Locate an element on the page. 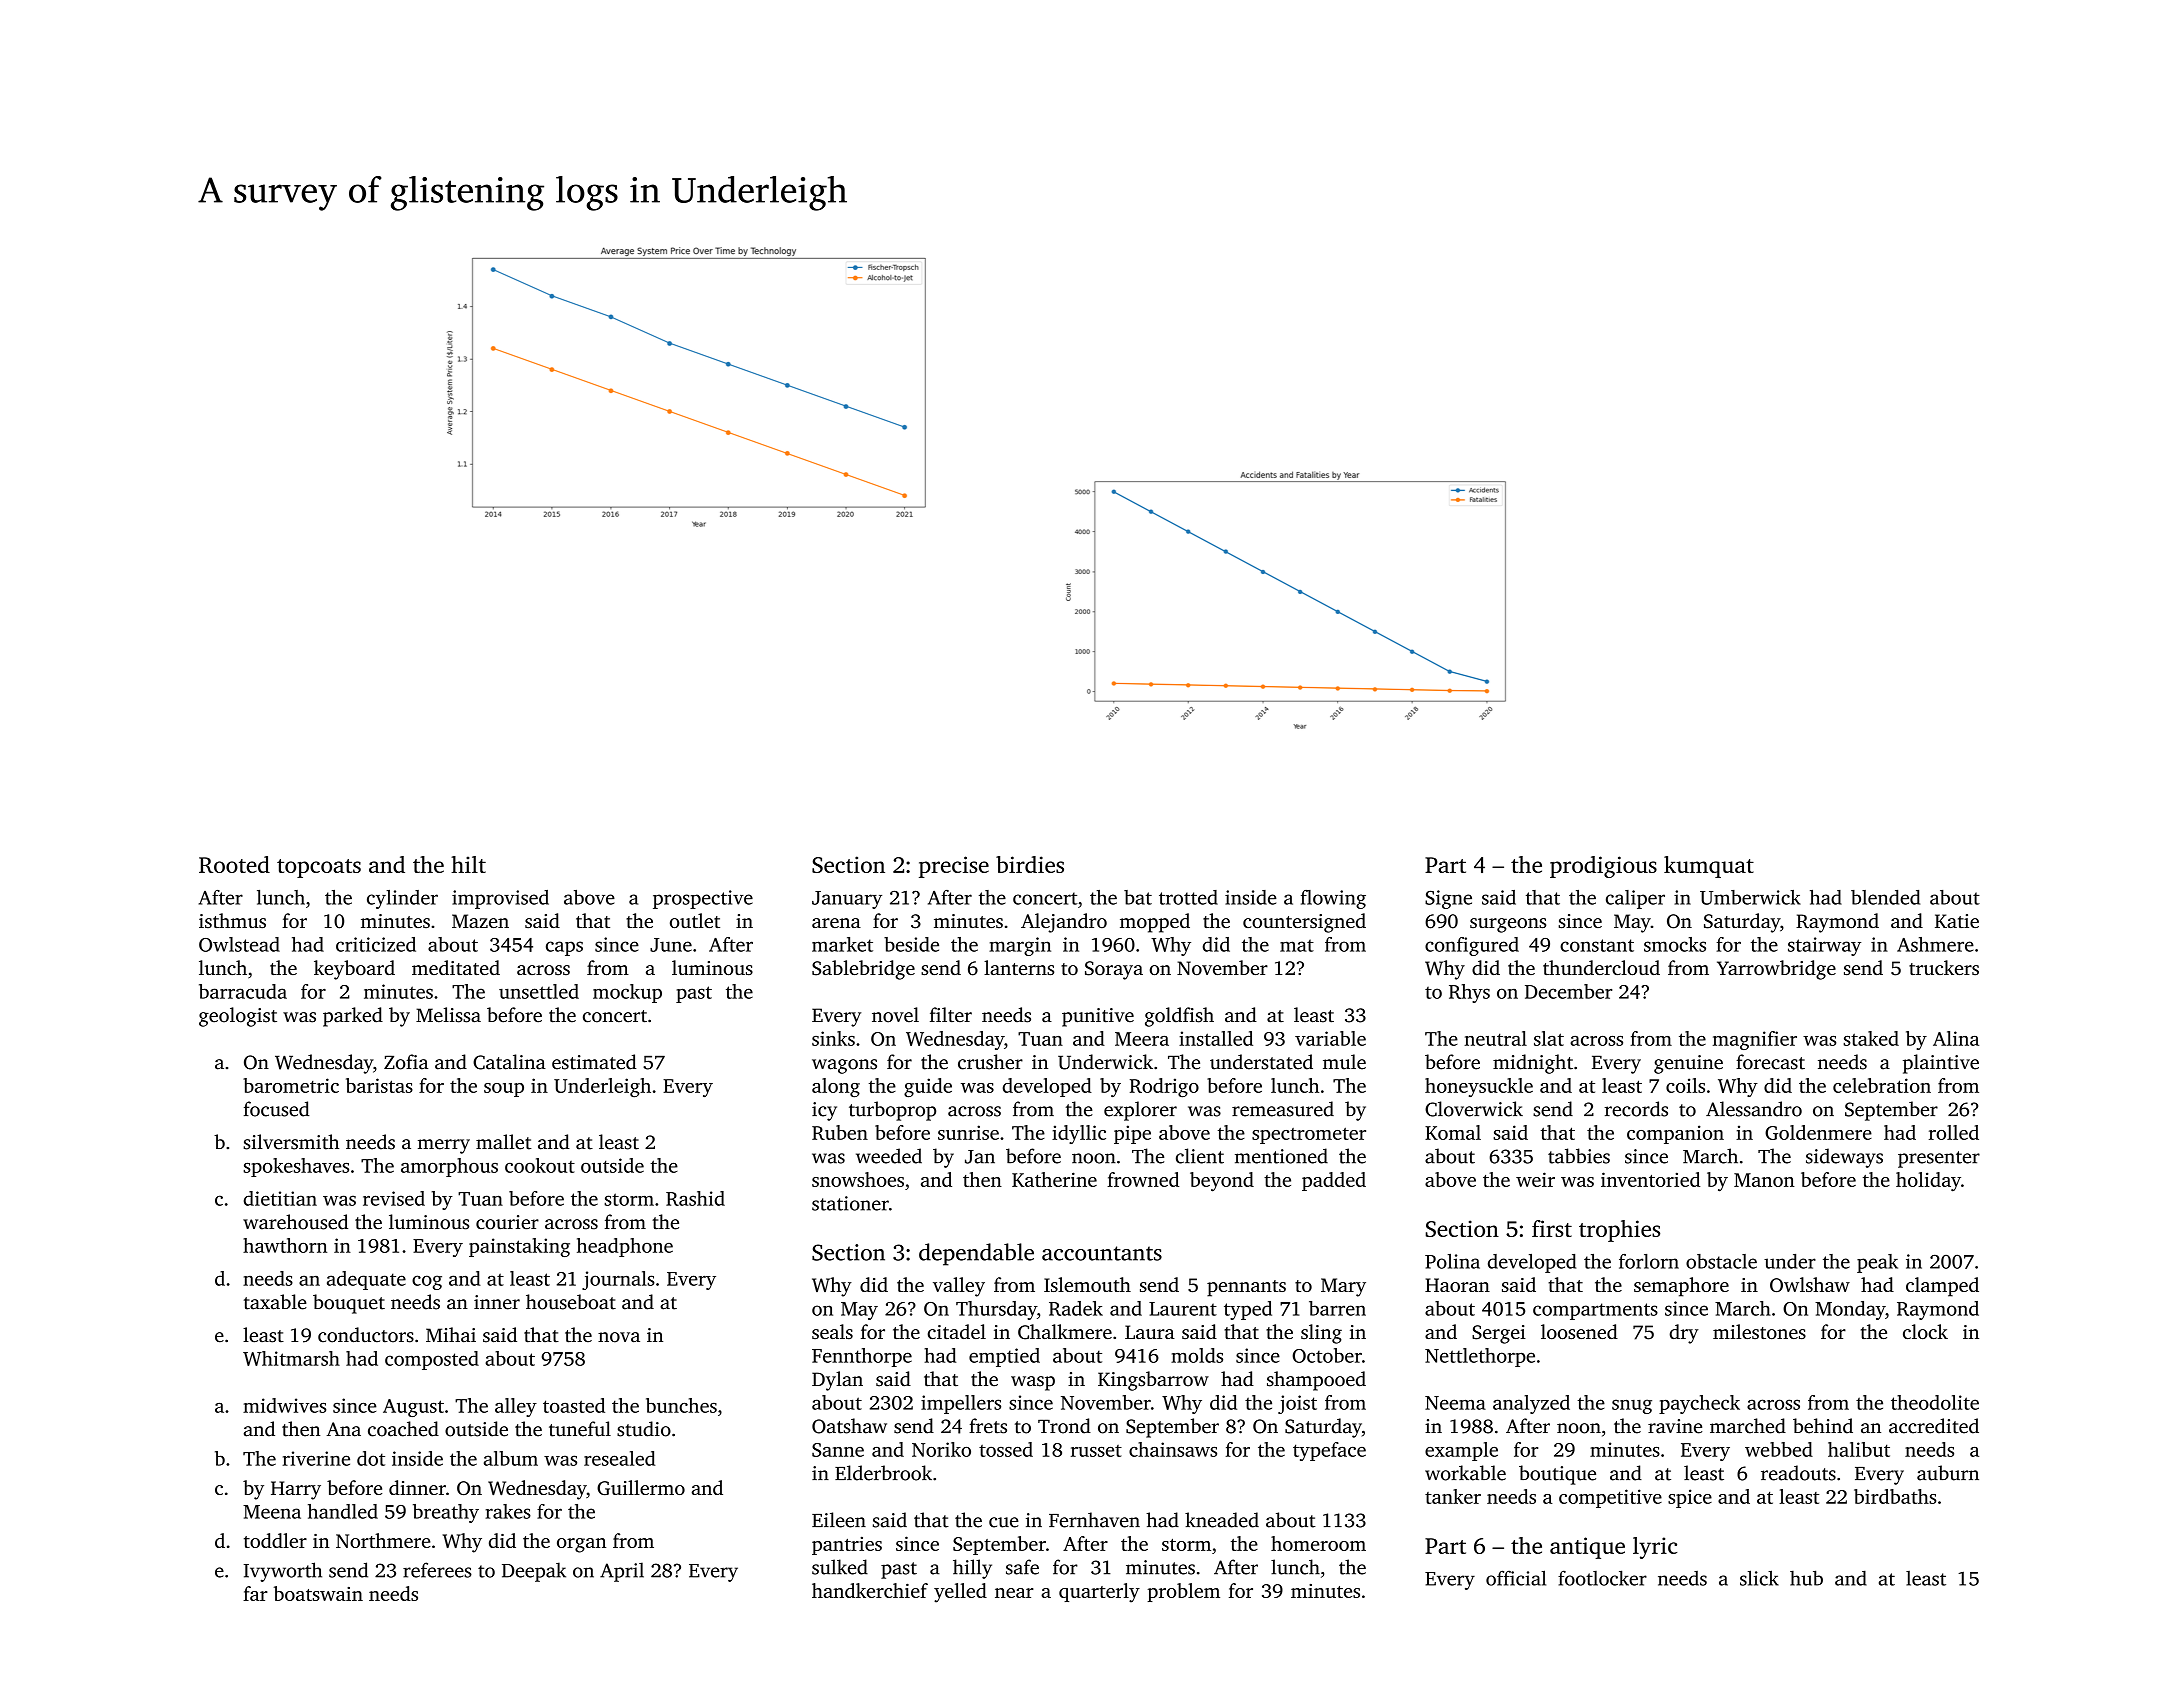 This document has height=1683, width=2178. frowned is located at coordinates (1143, 1179).
